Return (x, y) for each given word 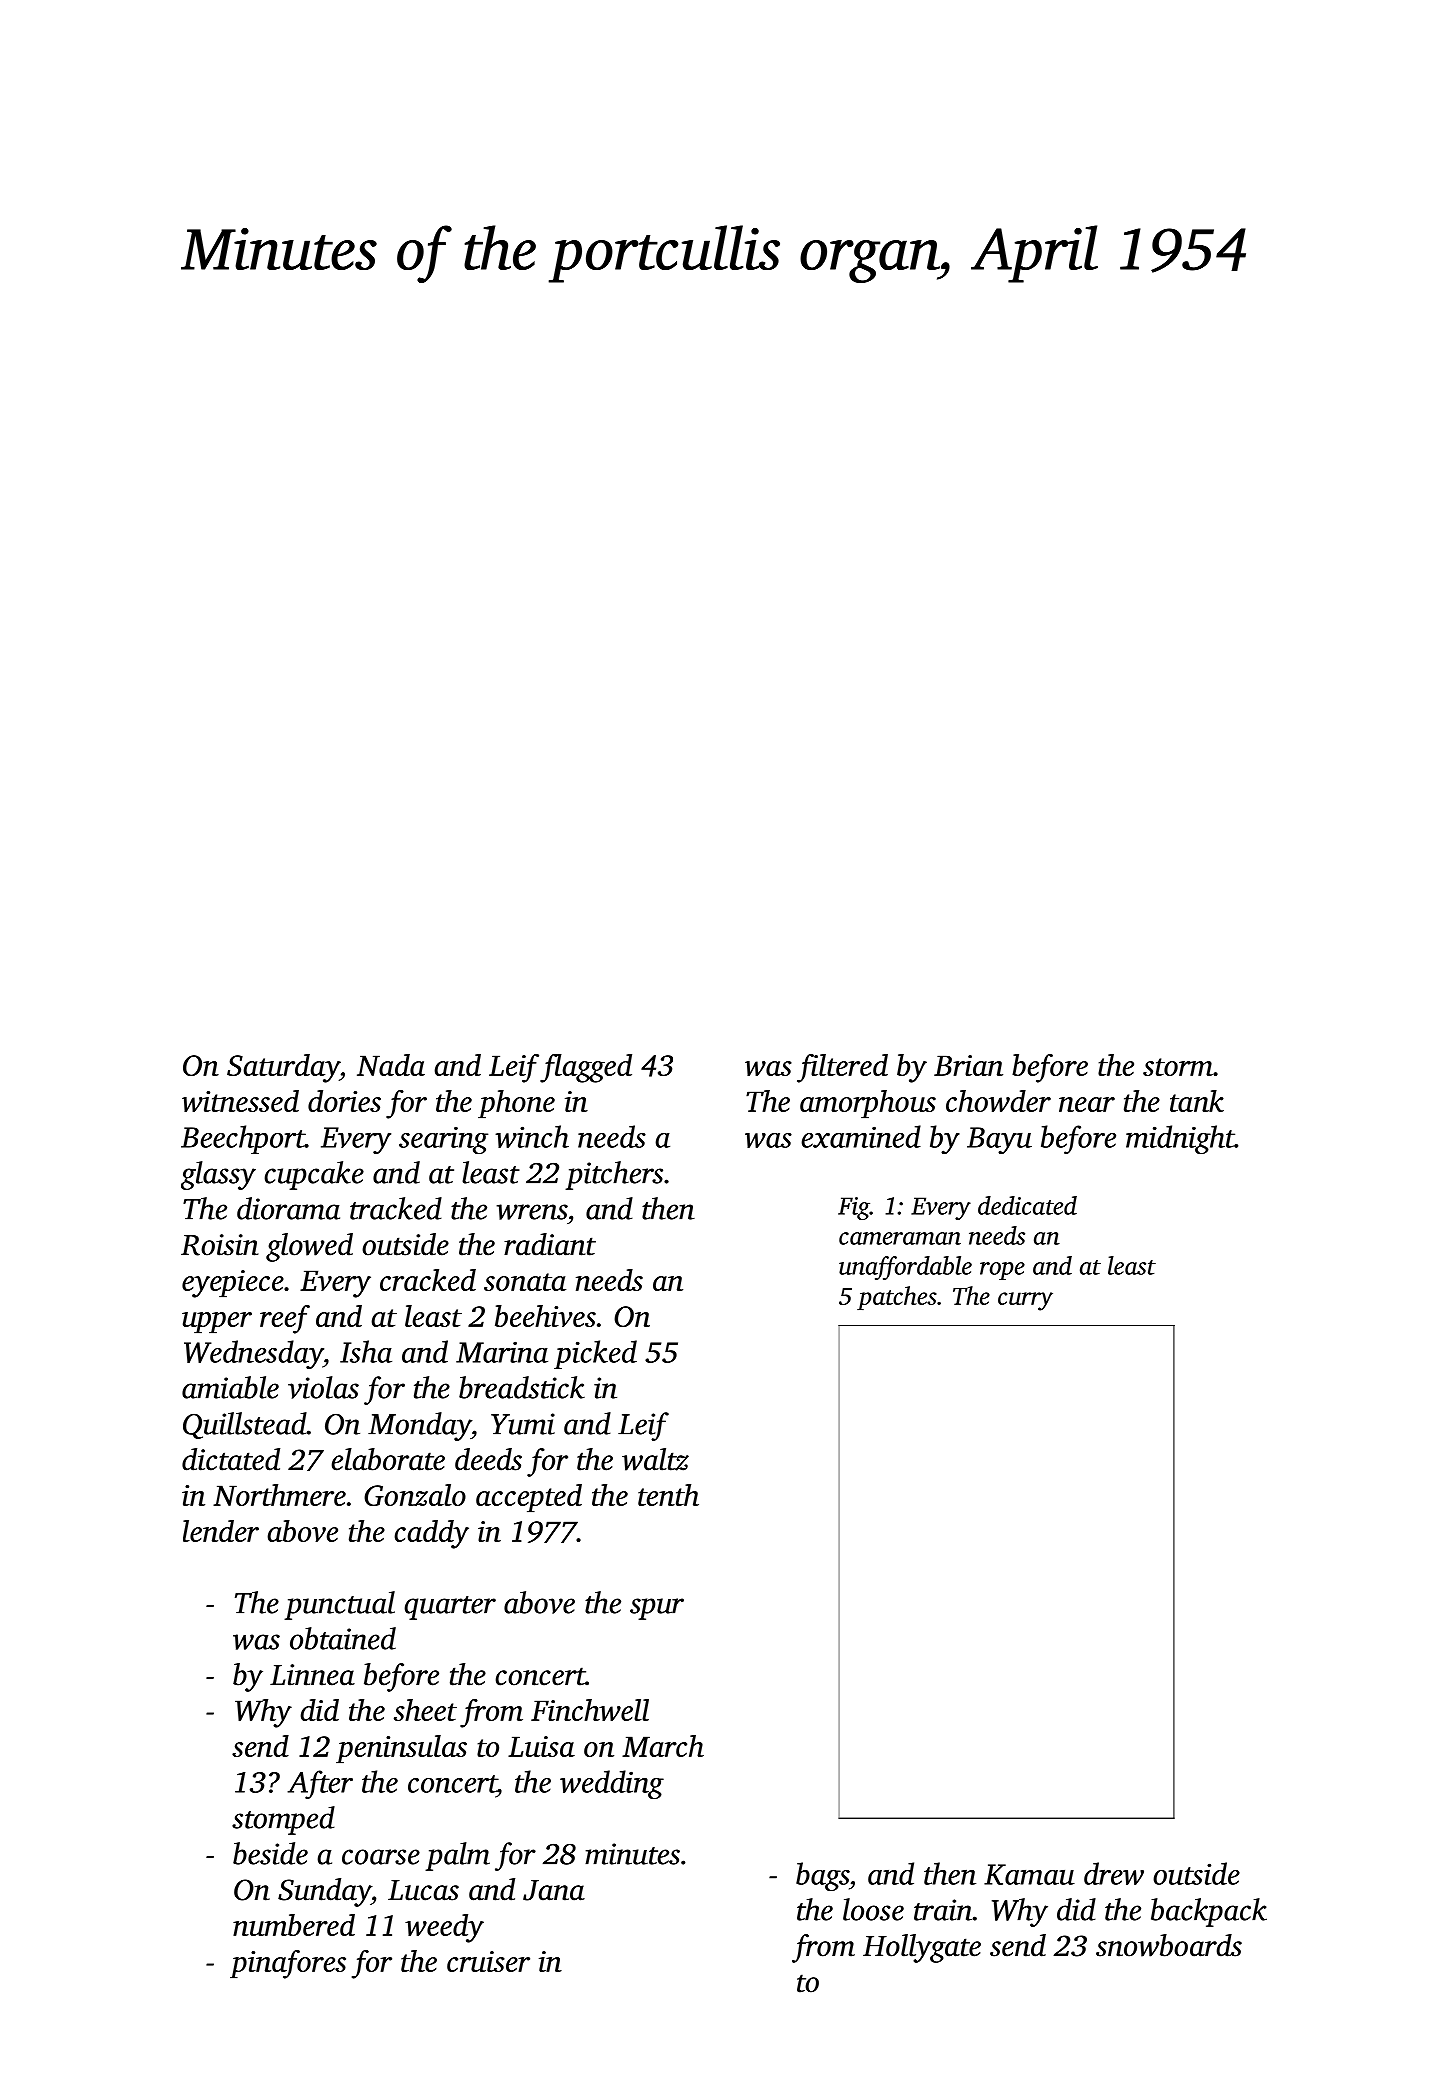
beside (270, 1853)
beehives (545, 1316)
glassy (218, 1175)
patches (897, 1298)
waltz (655, 1459)
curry (1025, 1301)
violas (323, 1387)
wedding (612, 1784)
